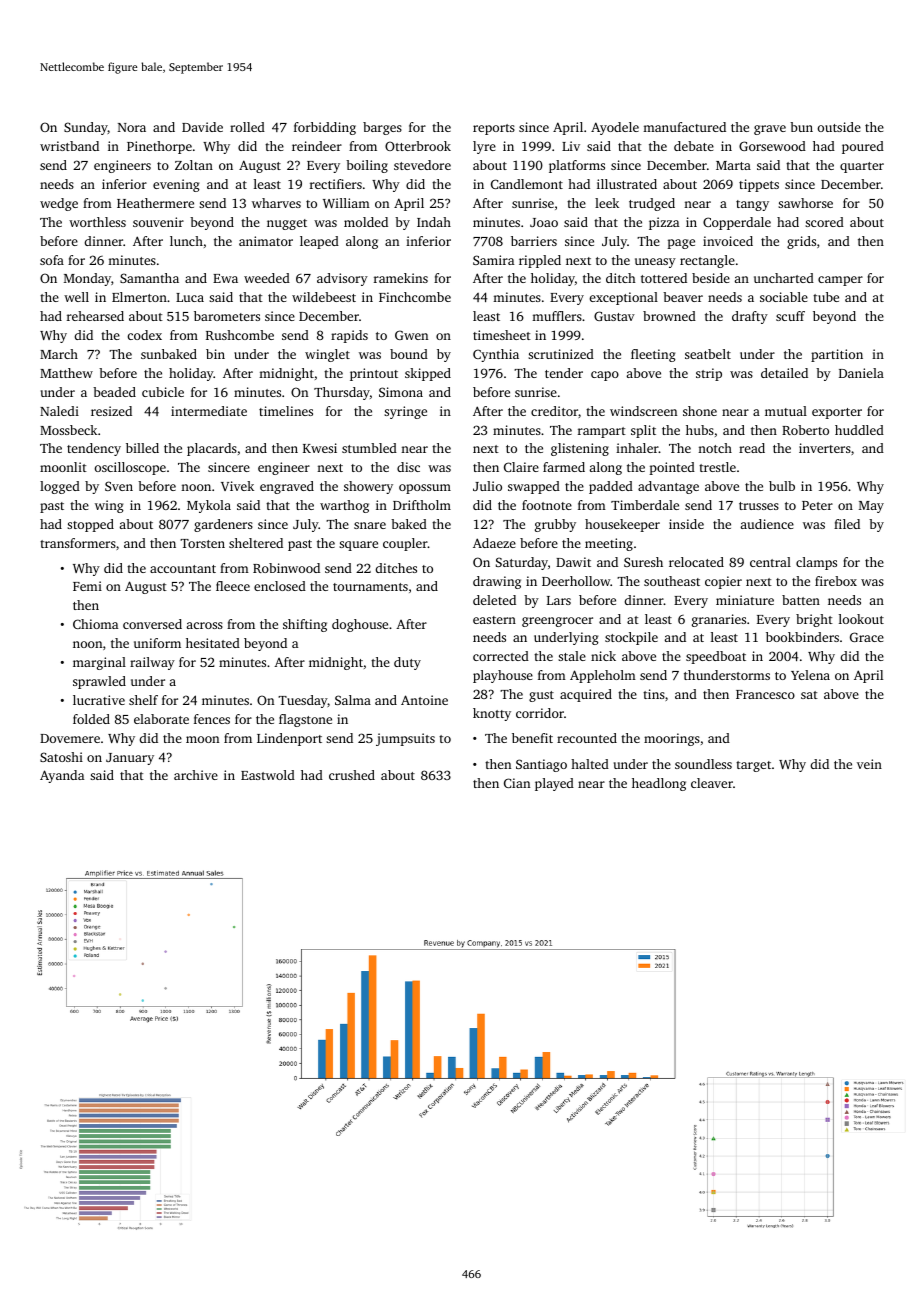  What do you see at coordinates (349, 336) in the document?
I see `rapids` at bounding box center [349, 336].
